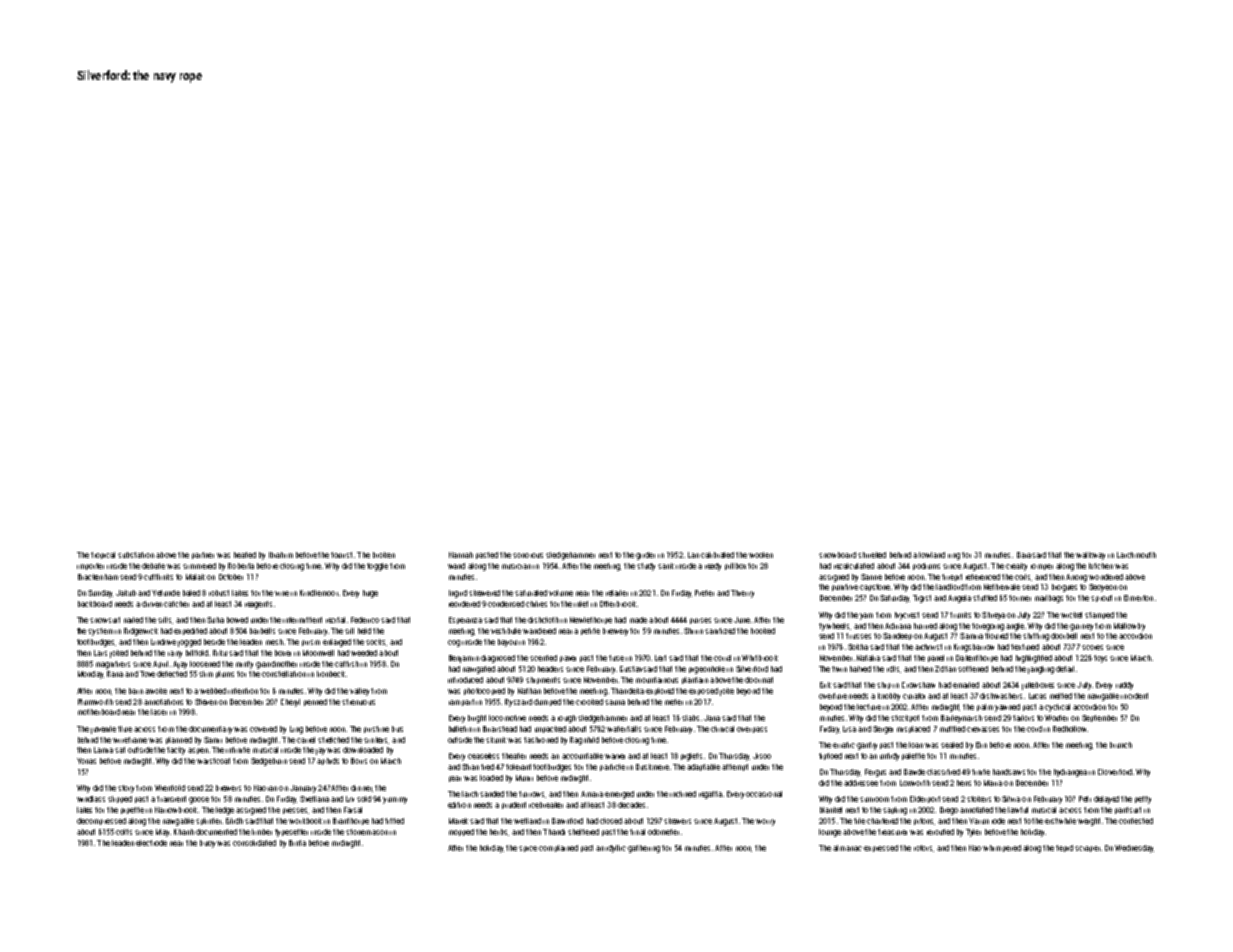 Image resolution: width=1233 pixels, height=952 pixels. I want to click on colts, so click(124, 832).
